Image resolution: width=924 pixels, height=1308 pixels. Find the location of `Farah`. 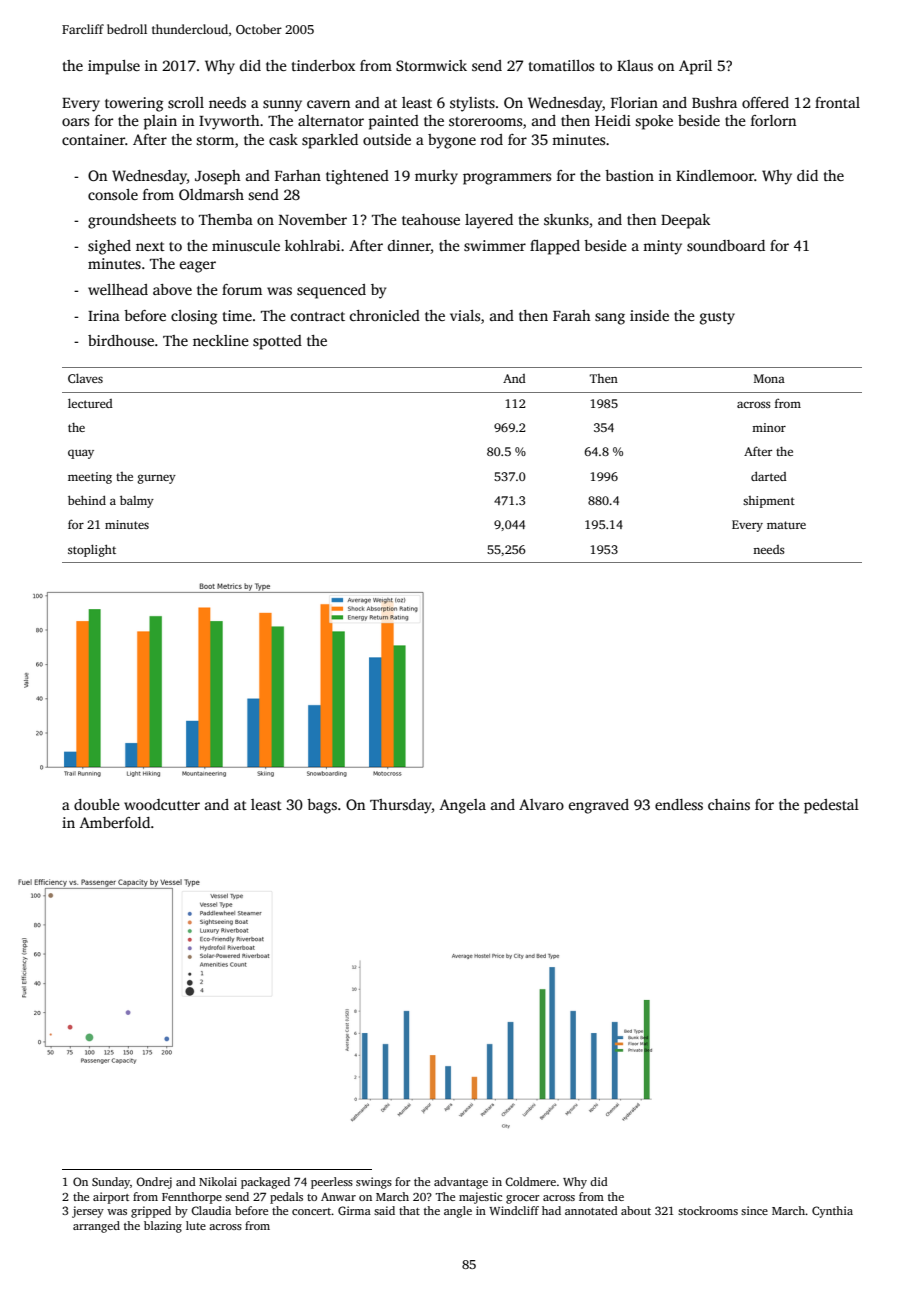

Farah is located at coordinates (572, 315).
